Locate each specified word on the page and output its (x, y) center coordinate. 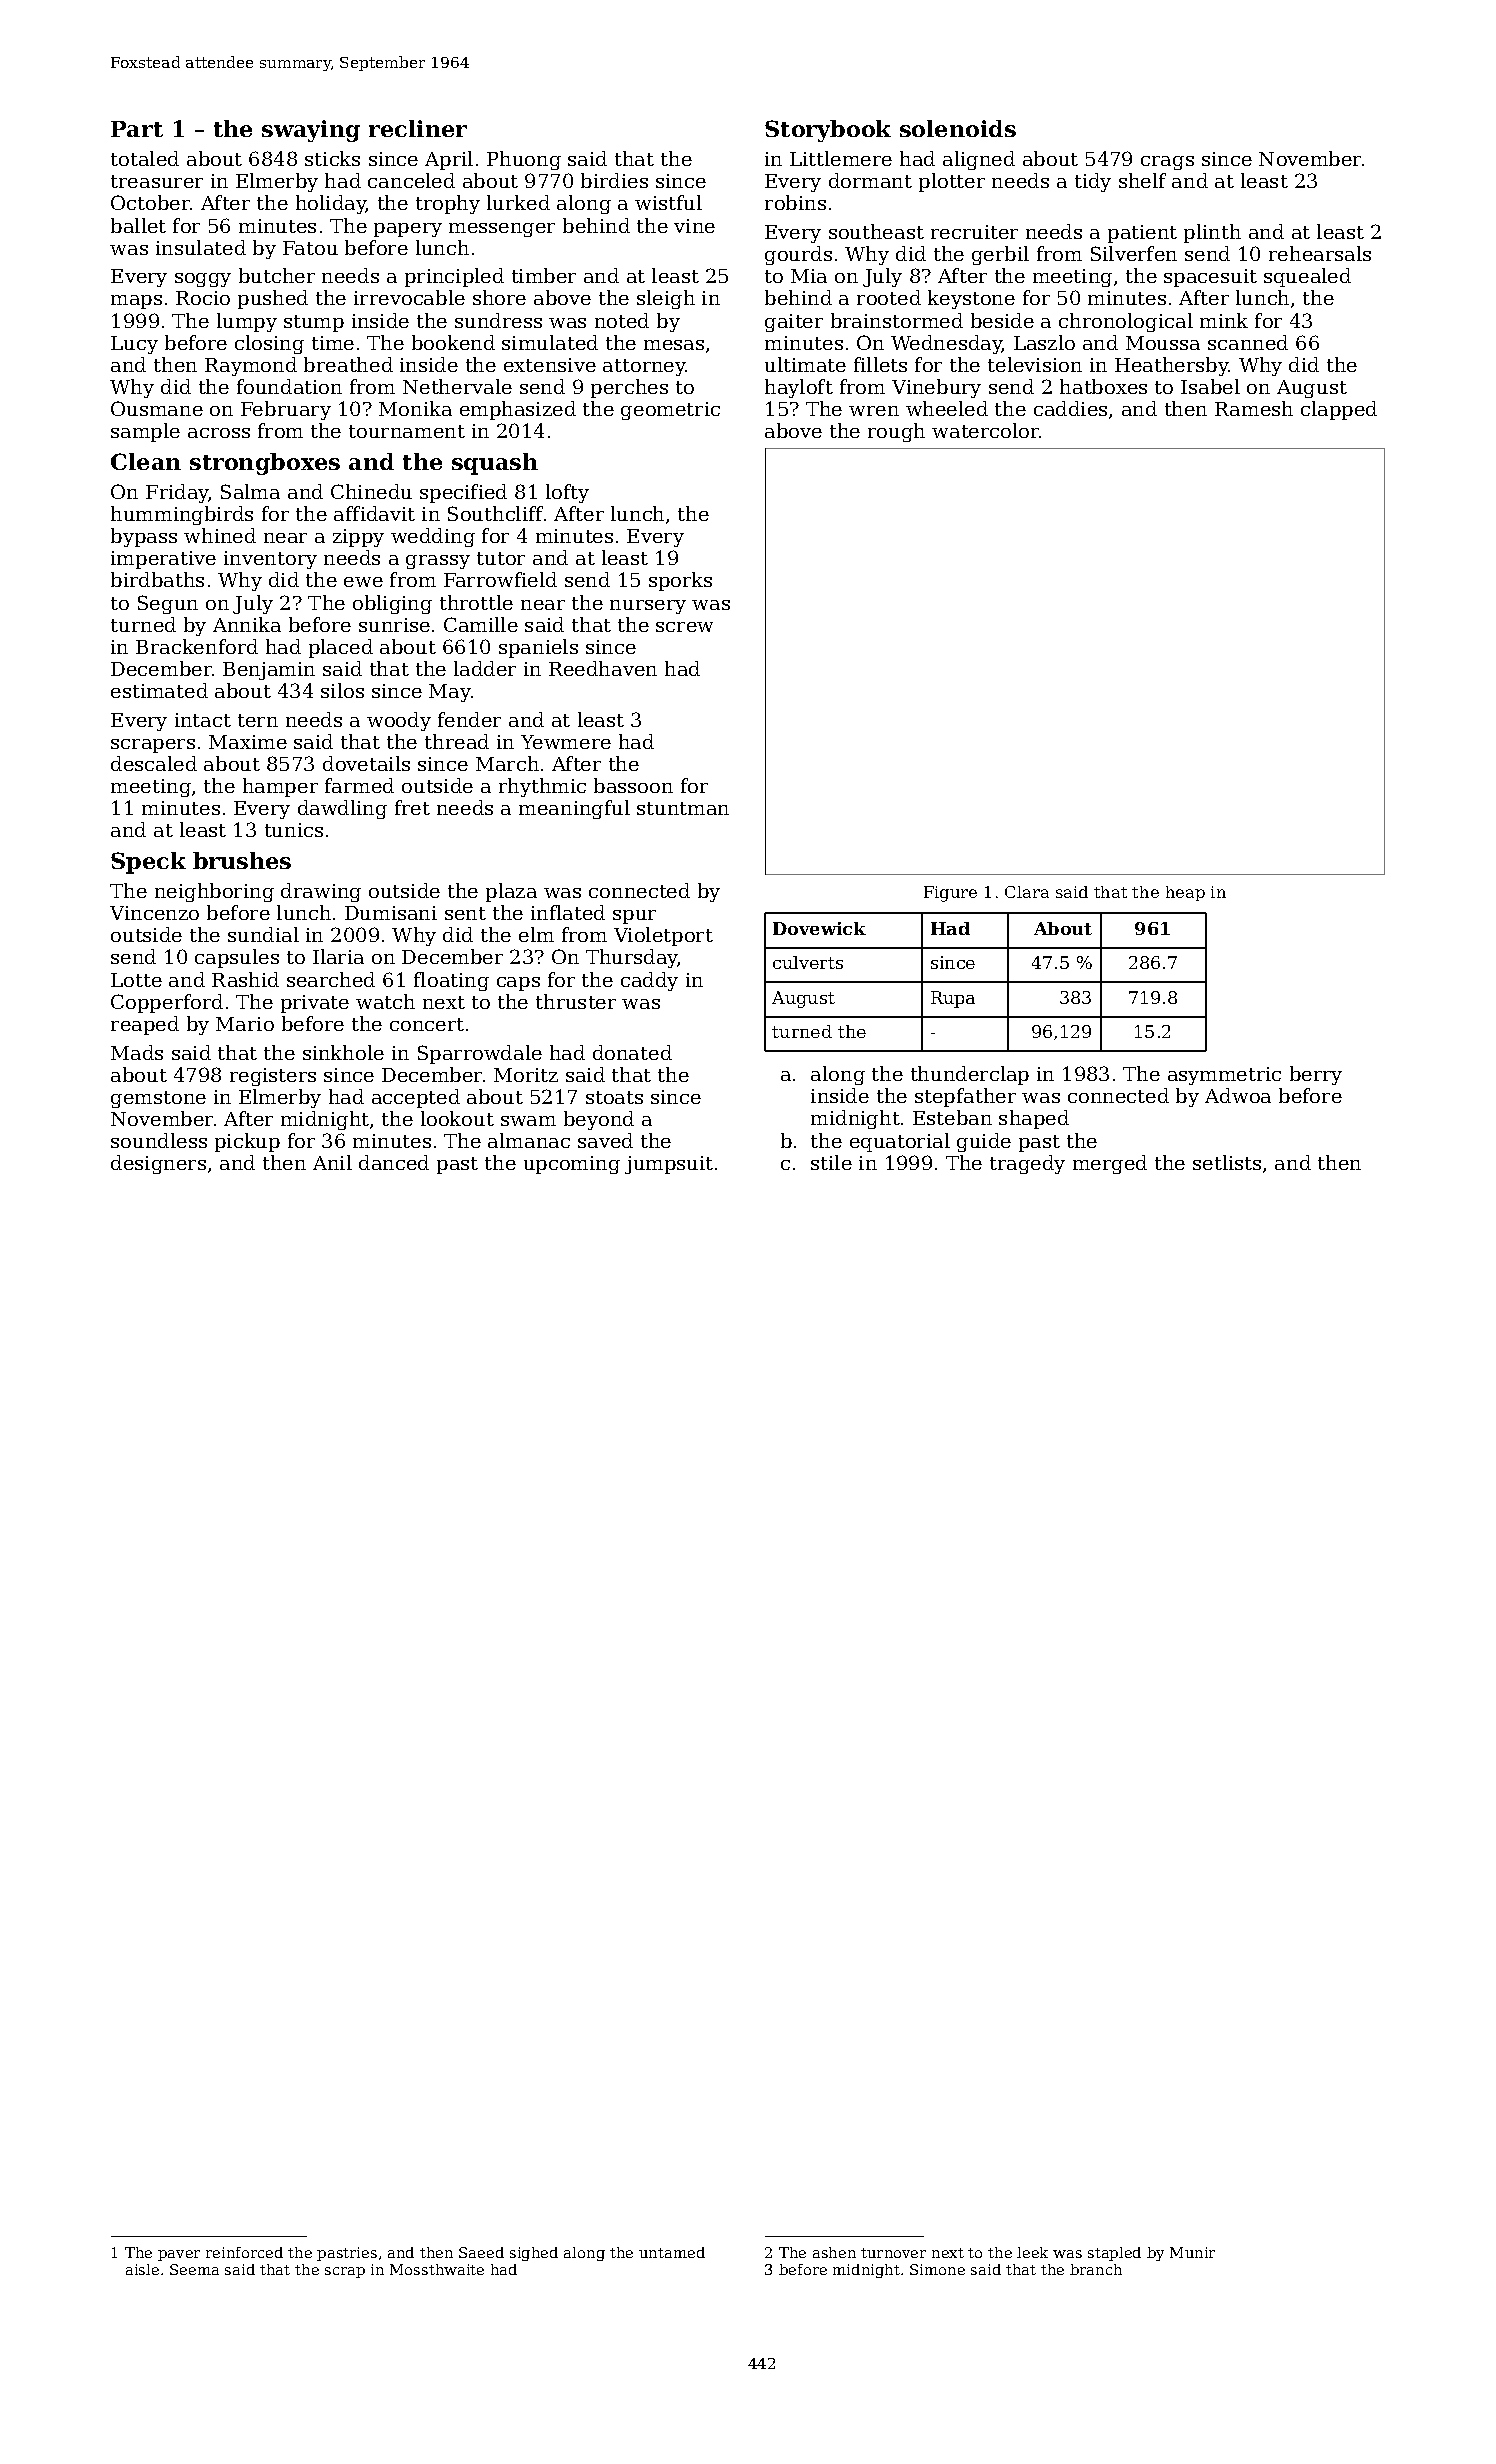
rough (896, 432)
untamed (672, 2252)
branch (1096, 2269)
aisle (142, 2269)
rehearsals (1320, 253)
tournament (407, 431)
